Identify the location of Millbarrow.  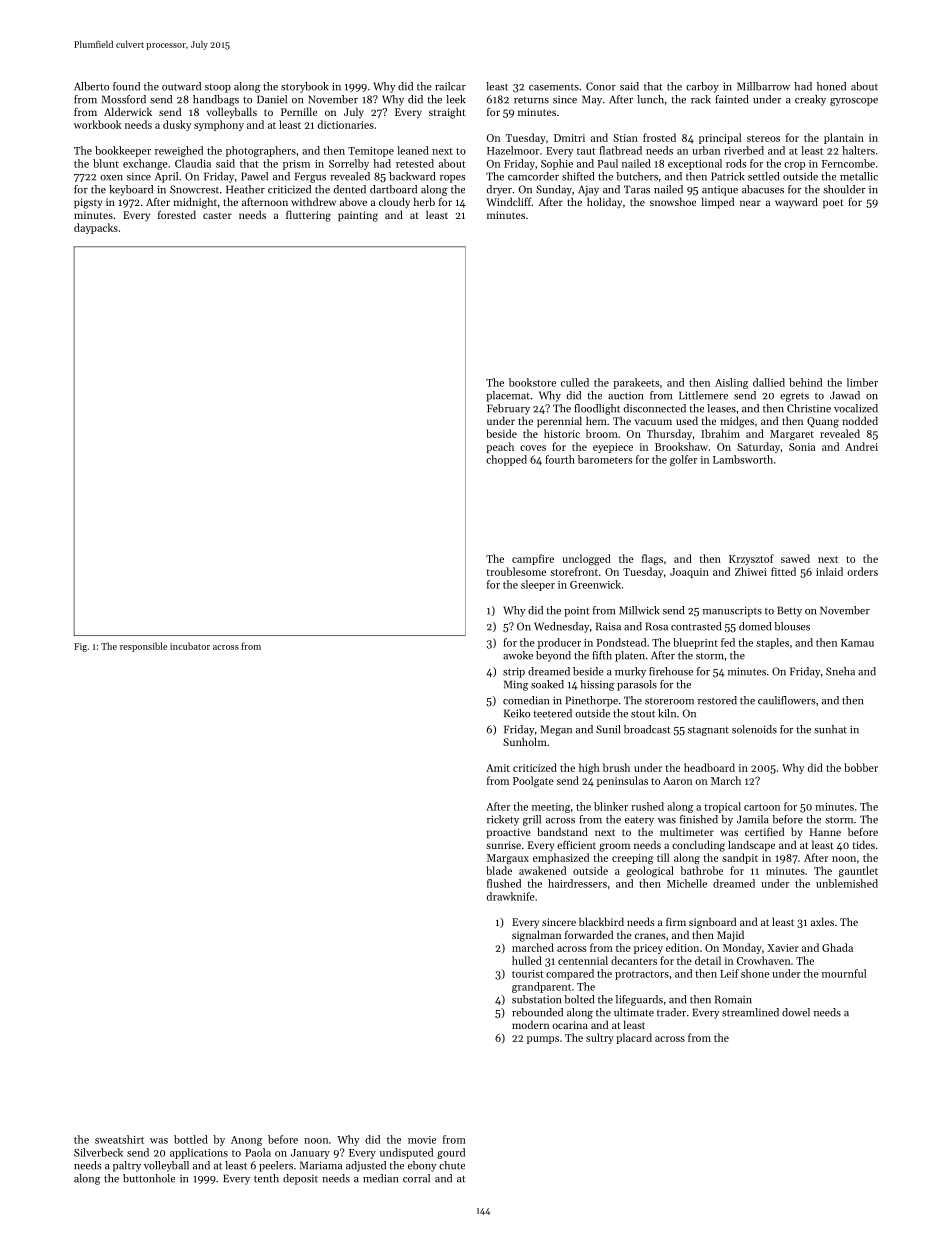
(763, 86).
